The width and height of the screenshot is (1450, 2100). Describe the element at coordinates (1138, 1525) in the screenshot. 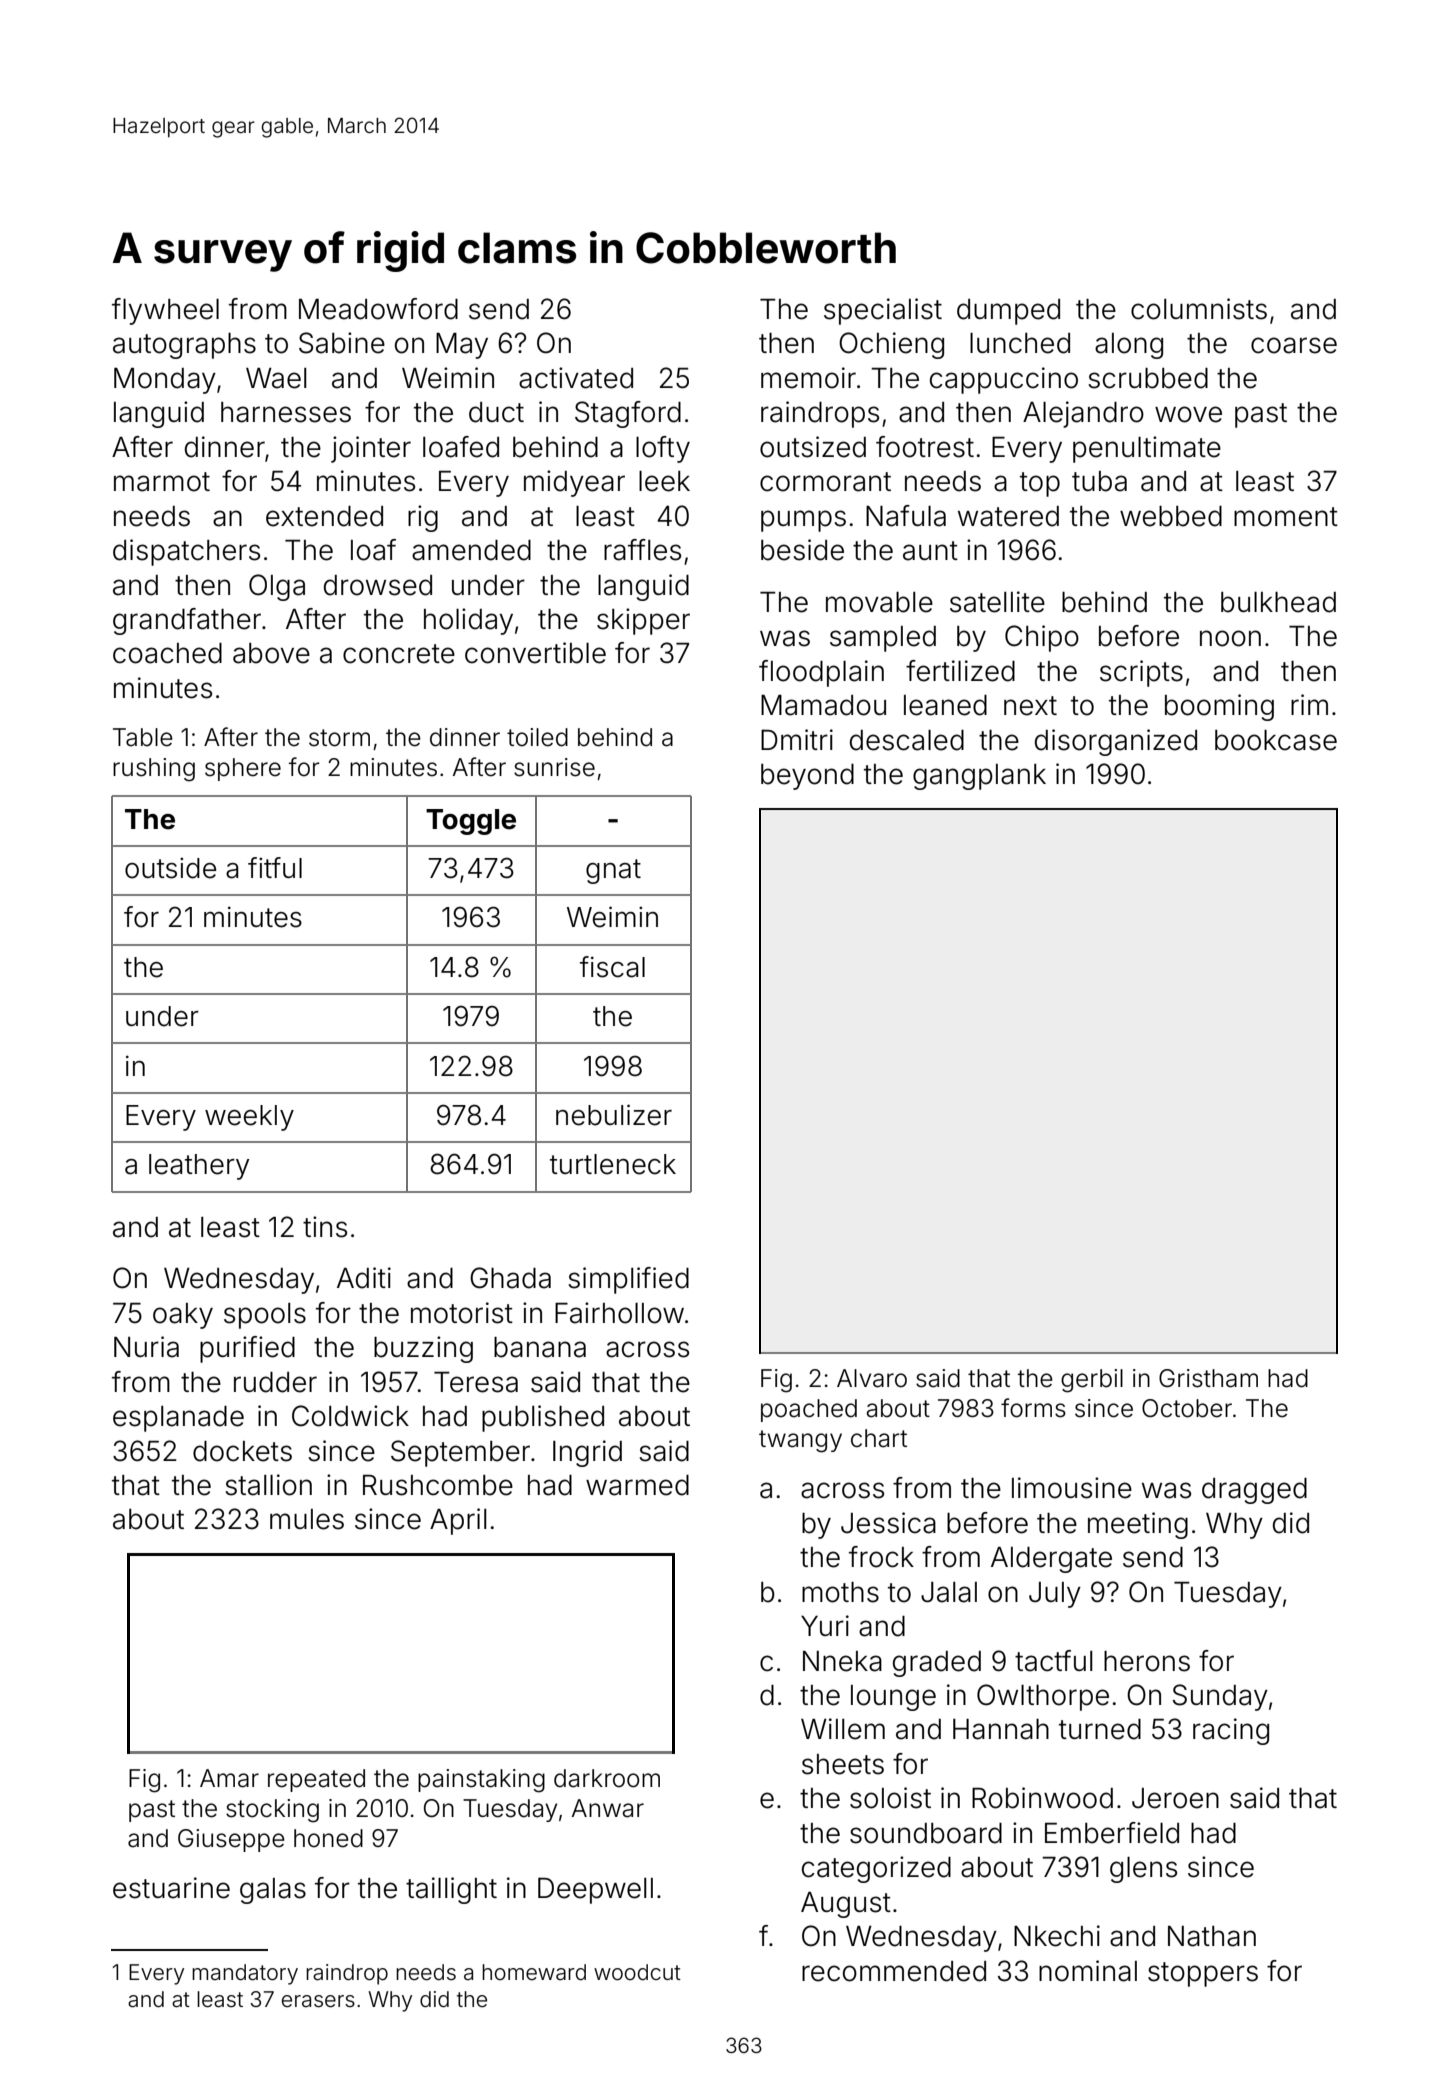

I see `meeting` at that location.
